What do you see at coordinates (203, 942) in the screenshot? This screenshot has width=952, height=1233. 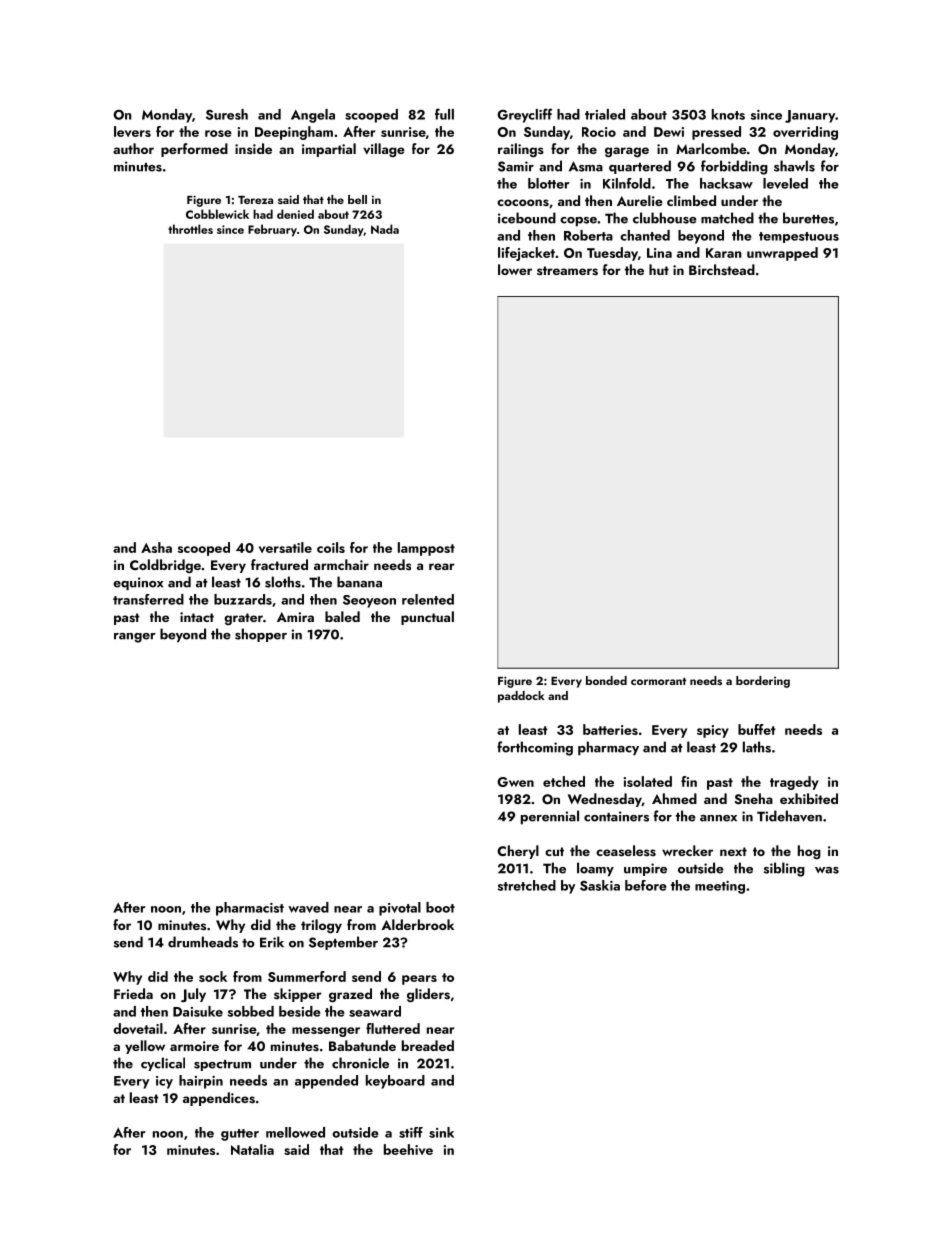 I see `drumheads` at bounding box center [203, 942].
